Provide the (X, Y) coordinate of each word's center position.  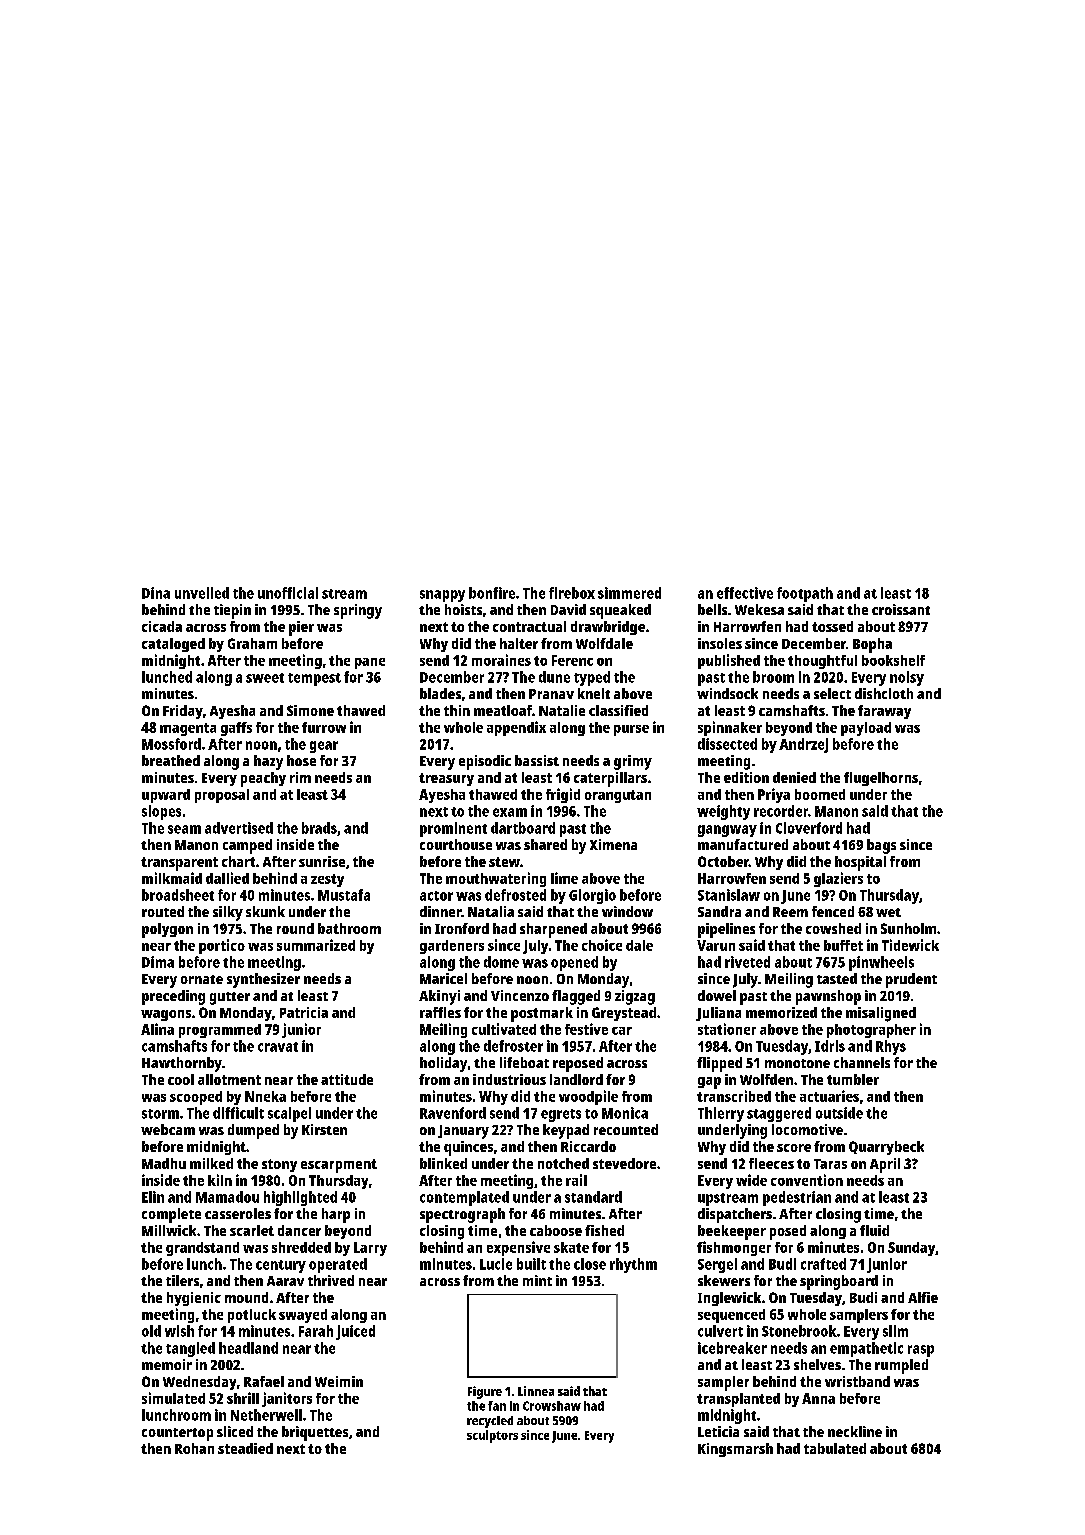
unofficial (288, 593)
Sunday (911, 1249)
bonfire (492, 593)
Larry (370, 1249)
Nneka (265, 1096)
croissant (901, 609)
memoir (167, 1364)
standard (593, 1197)
